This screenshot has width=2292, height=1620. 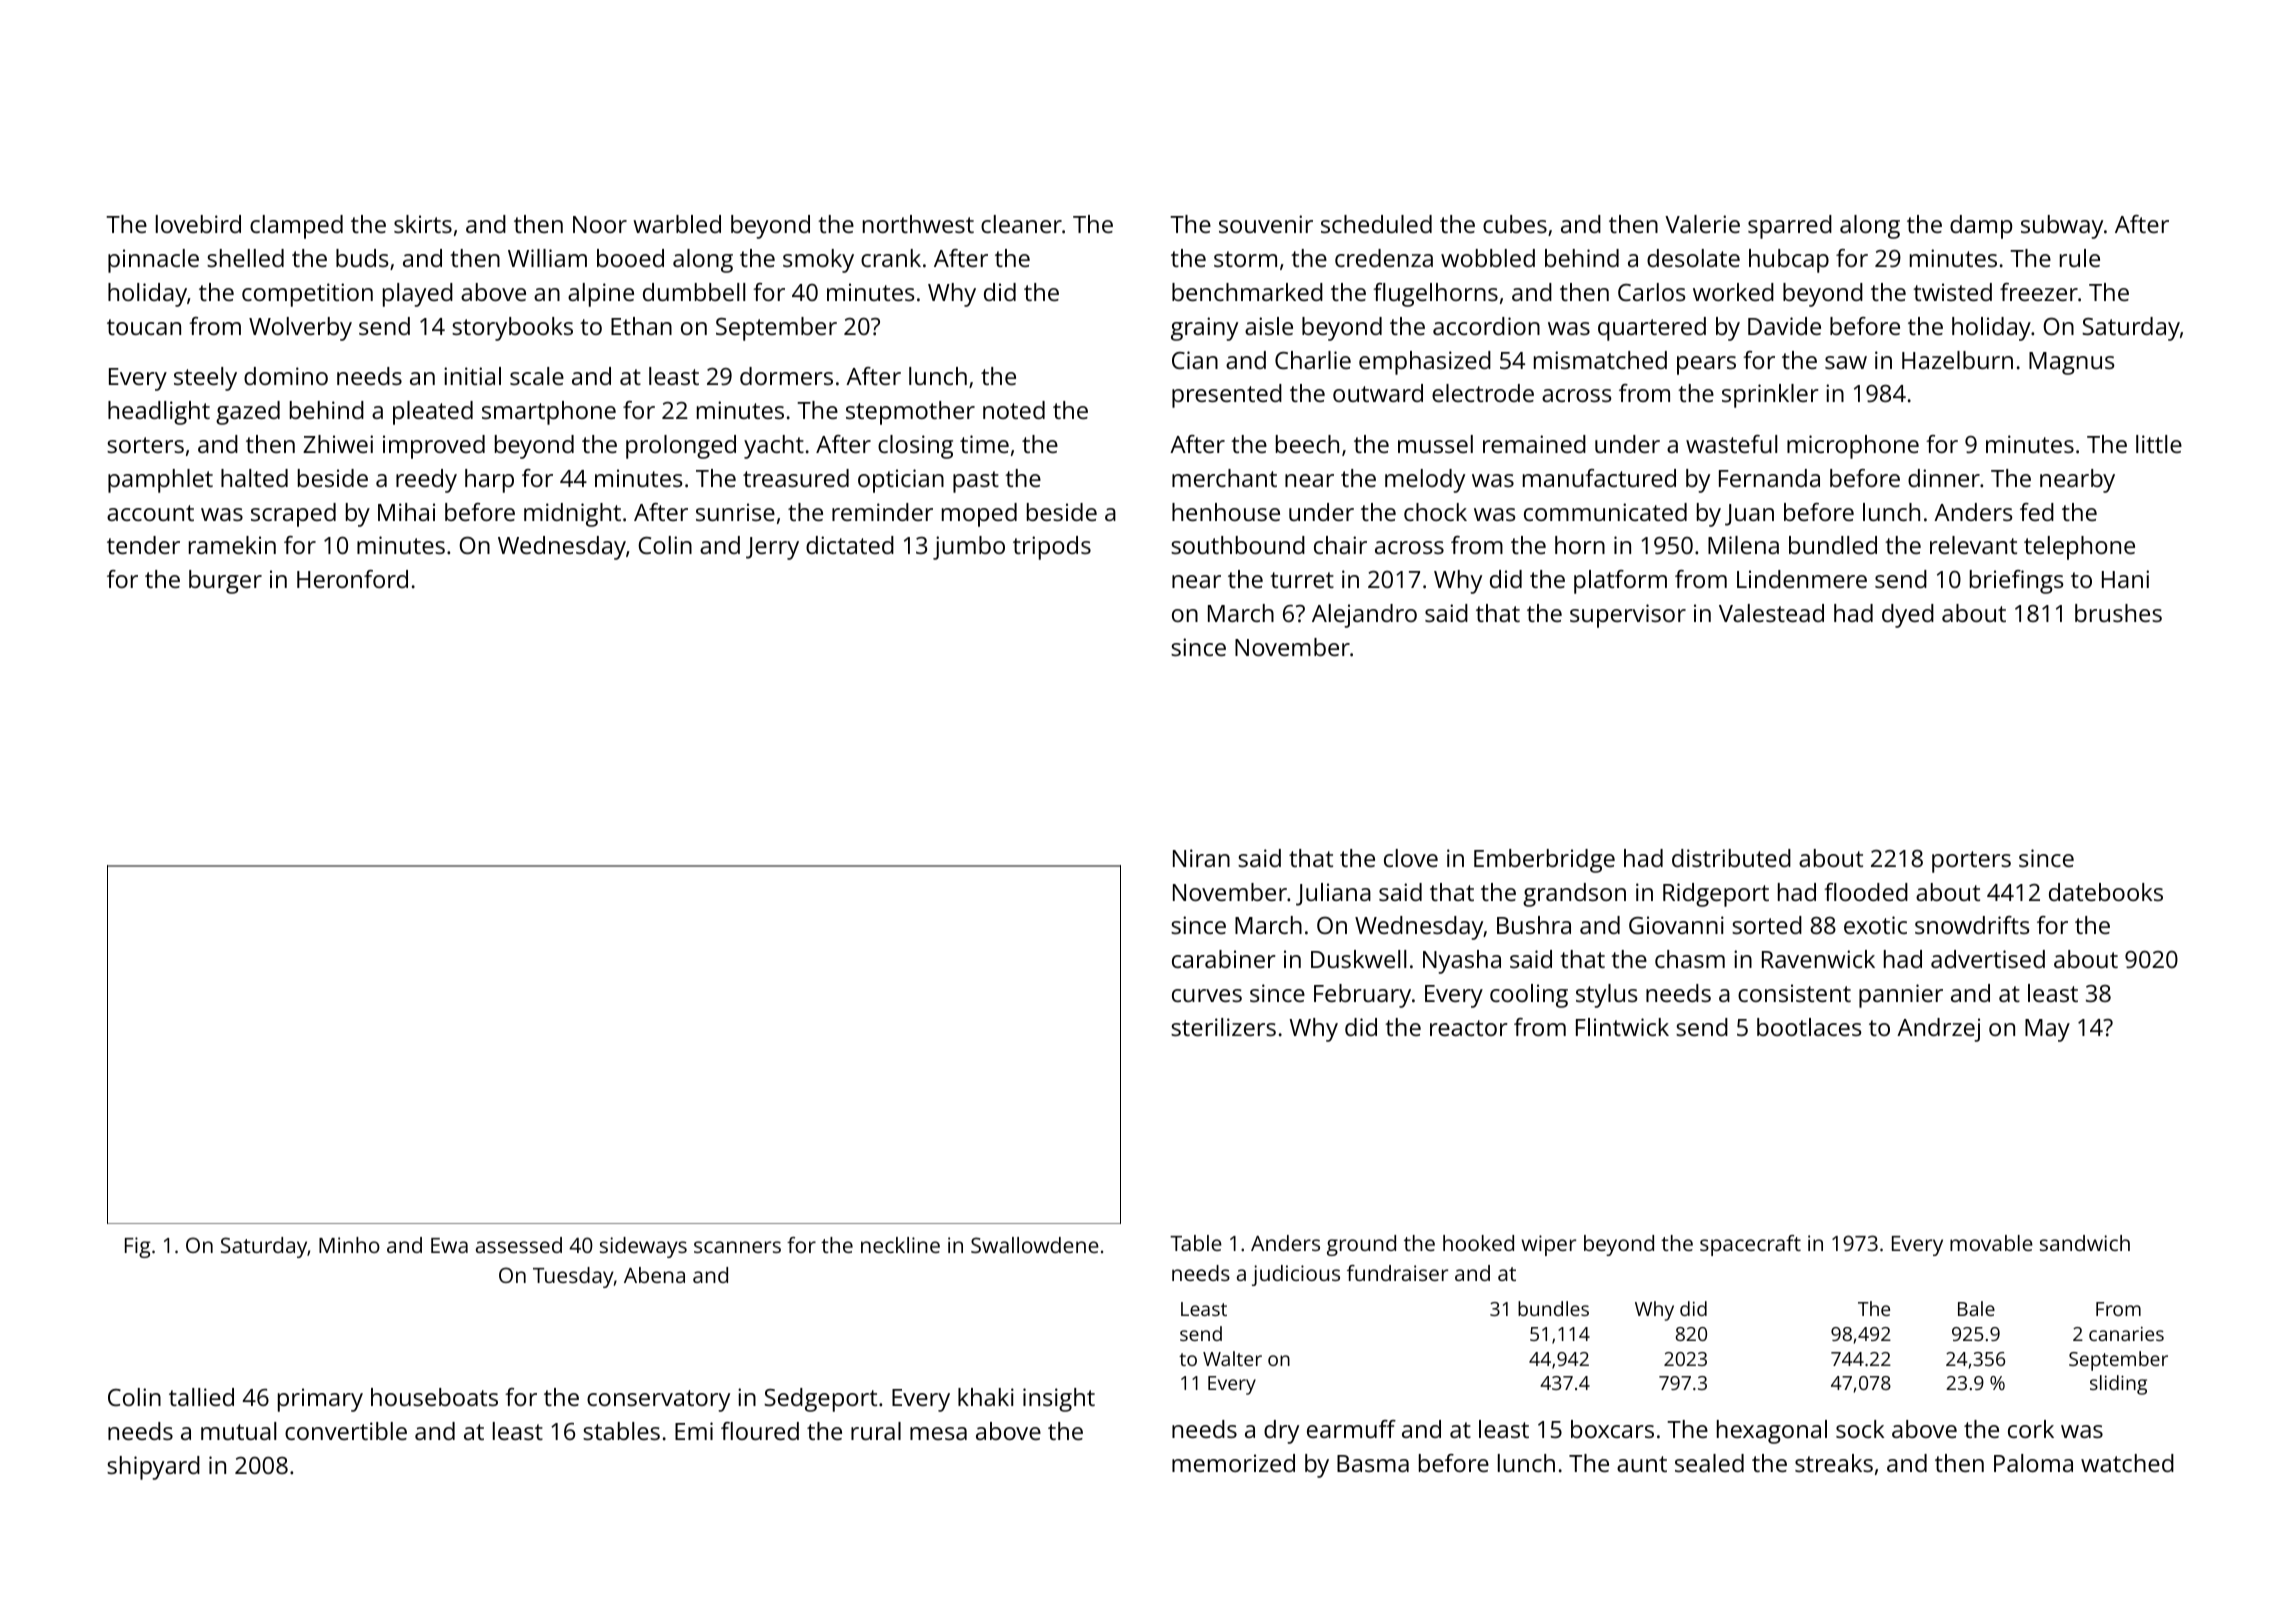 What do you see at coordinates (1021, 224) in the screenshot?
I see `cleaner` at bounding box center [1021, 224].
